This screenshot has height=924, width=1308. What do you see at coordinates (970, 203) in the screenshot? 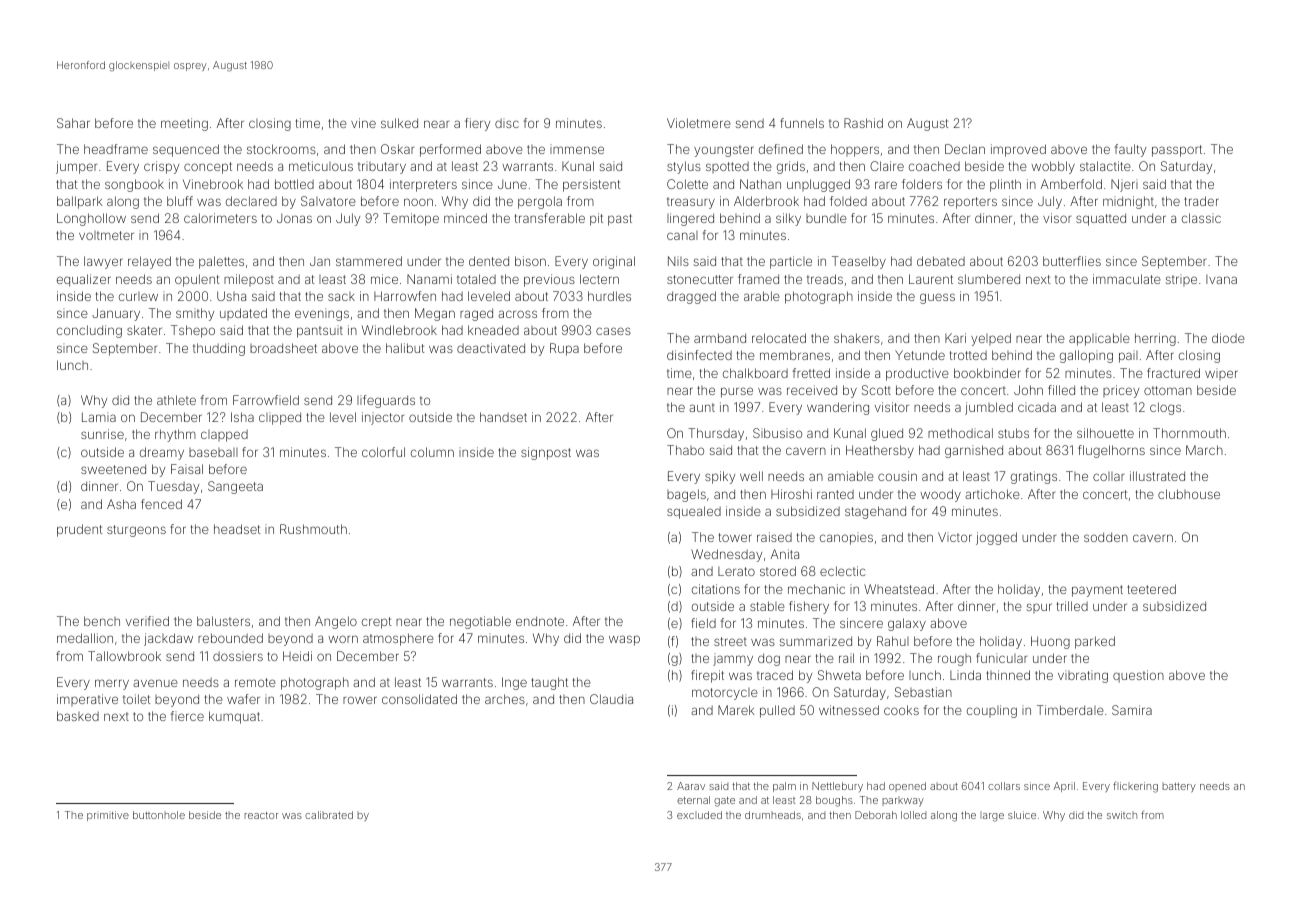
I see `reporters` at bounding box center [970, 203].
